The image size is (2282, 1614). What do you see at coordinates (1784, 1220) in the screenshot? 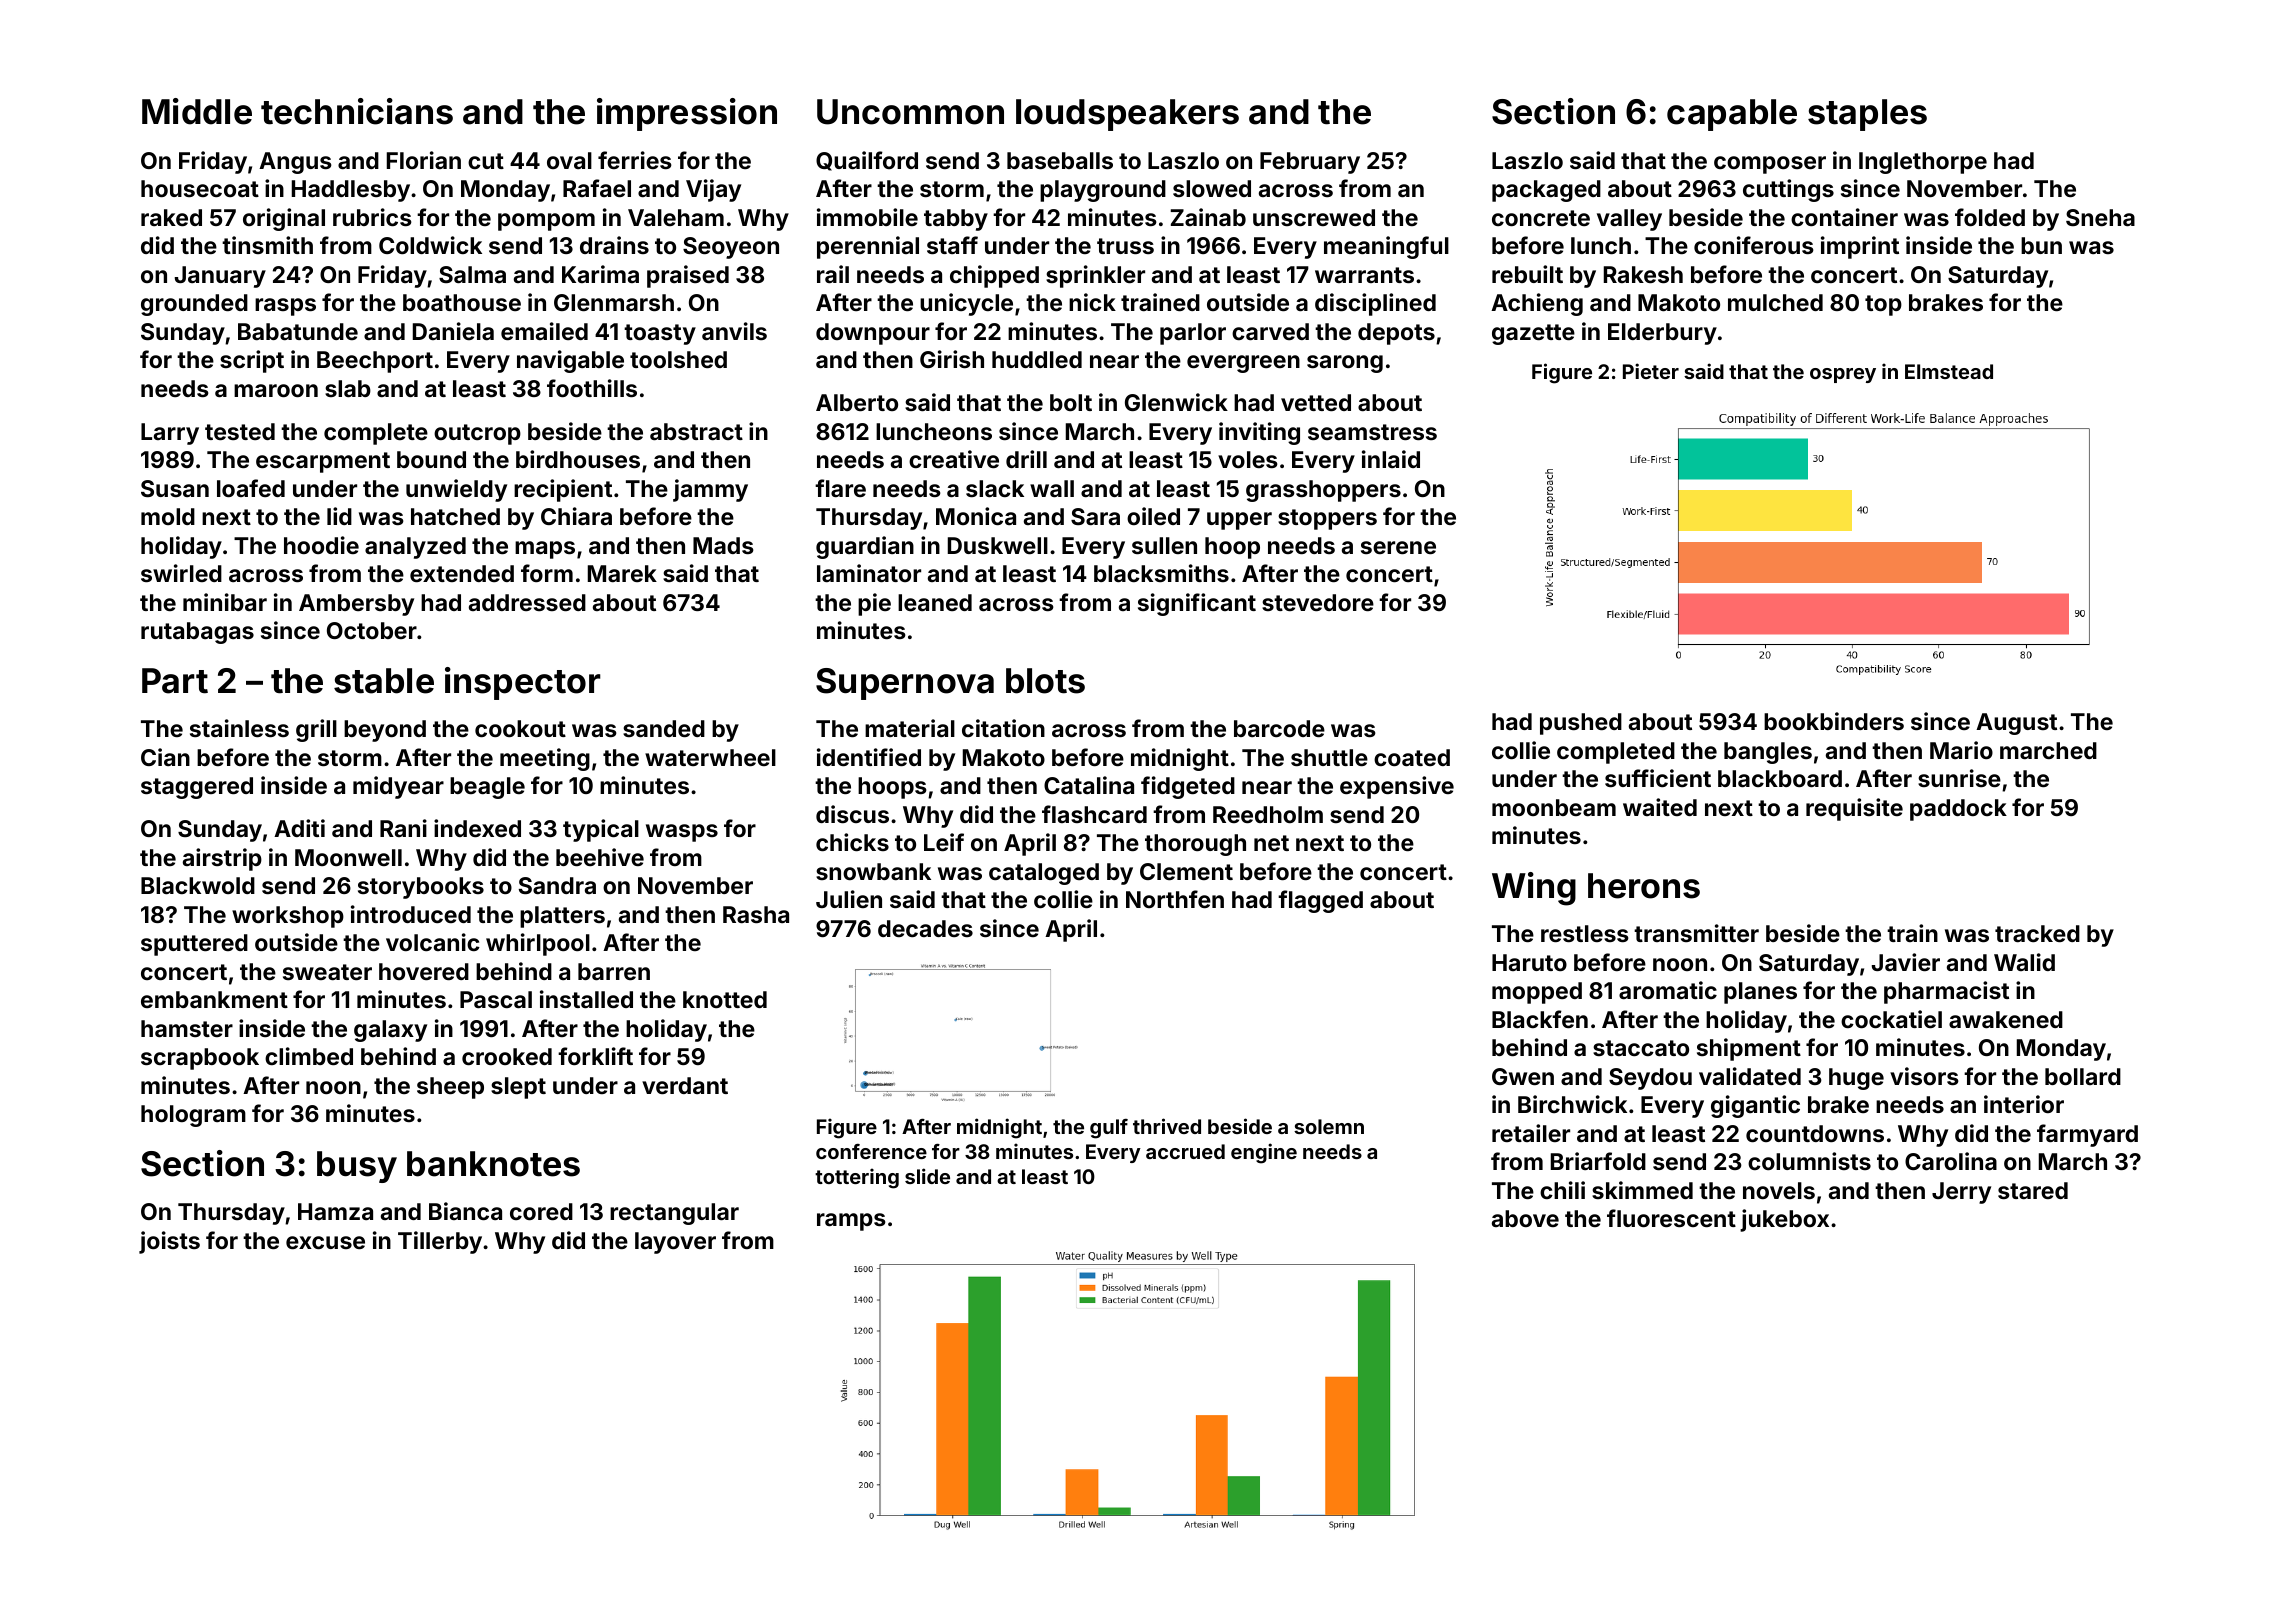
I see `jukebox` at bounding box center [1784, 1220].
